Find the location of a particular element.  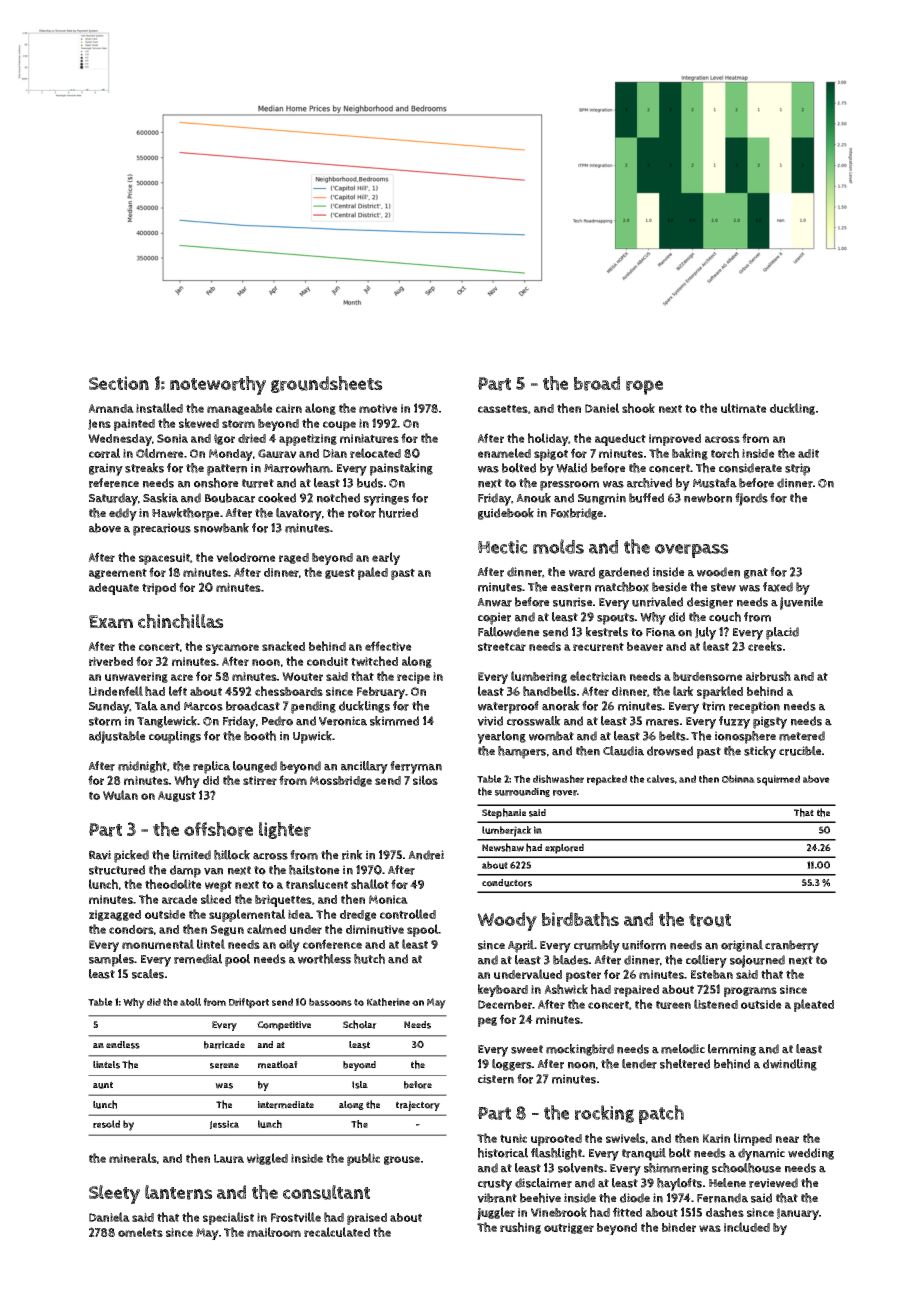

eddy is located at coordinates (123, 514).
